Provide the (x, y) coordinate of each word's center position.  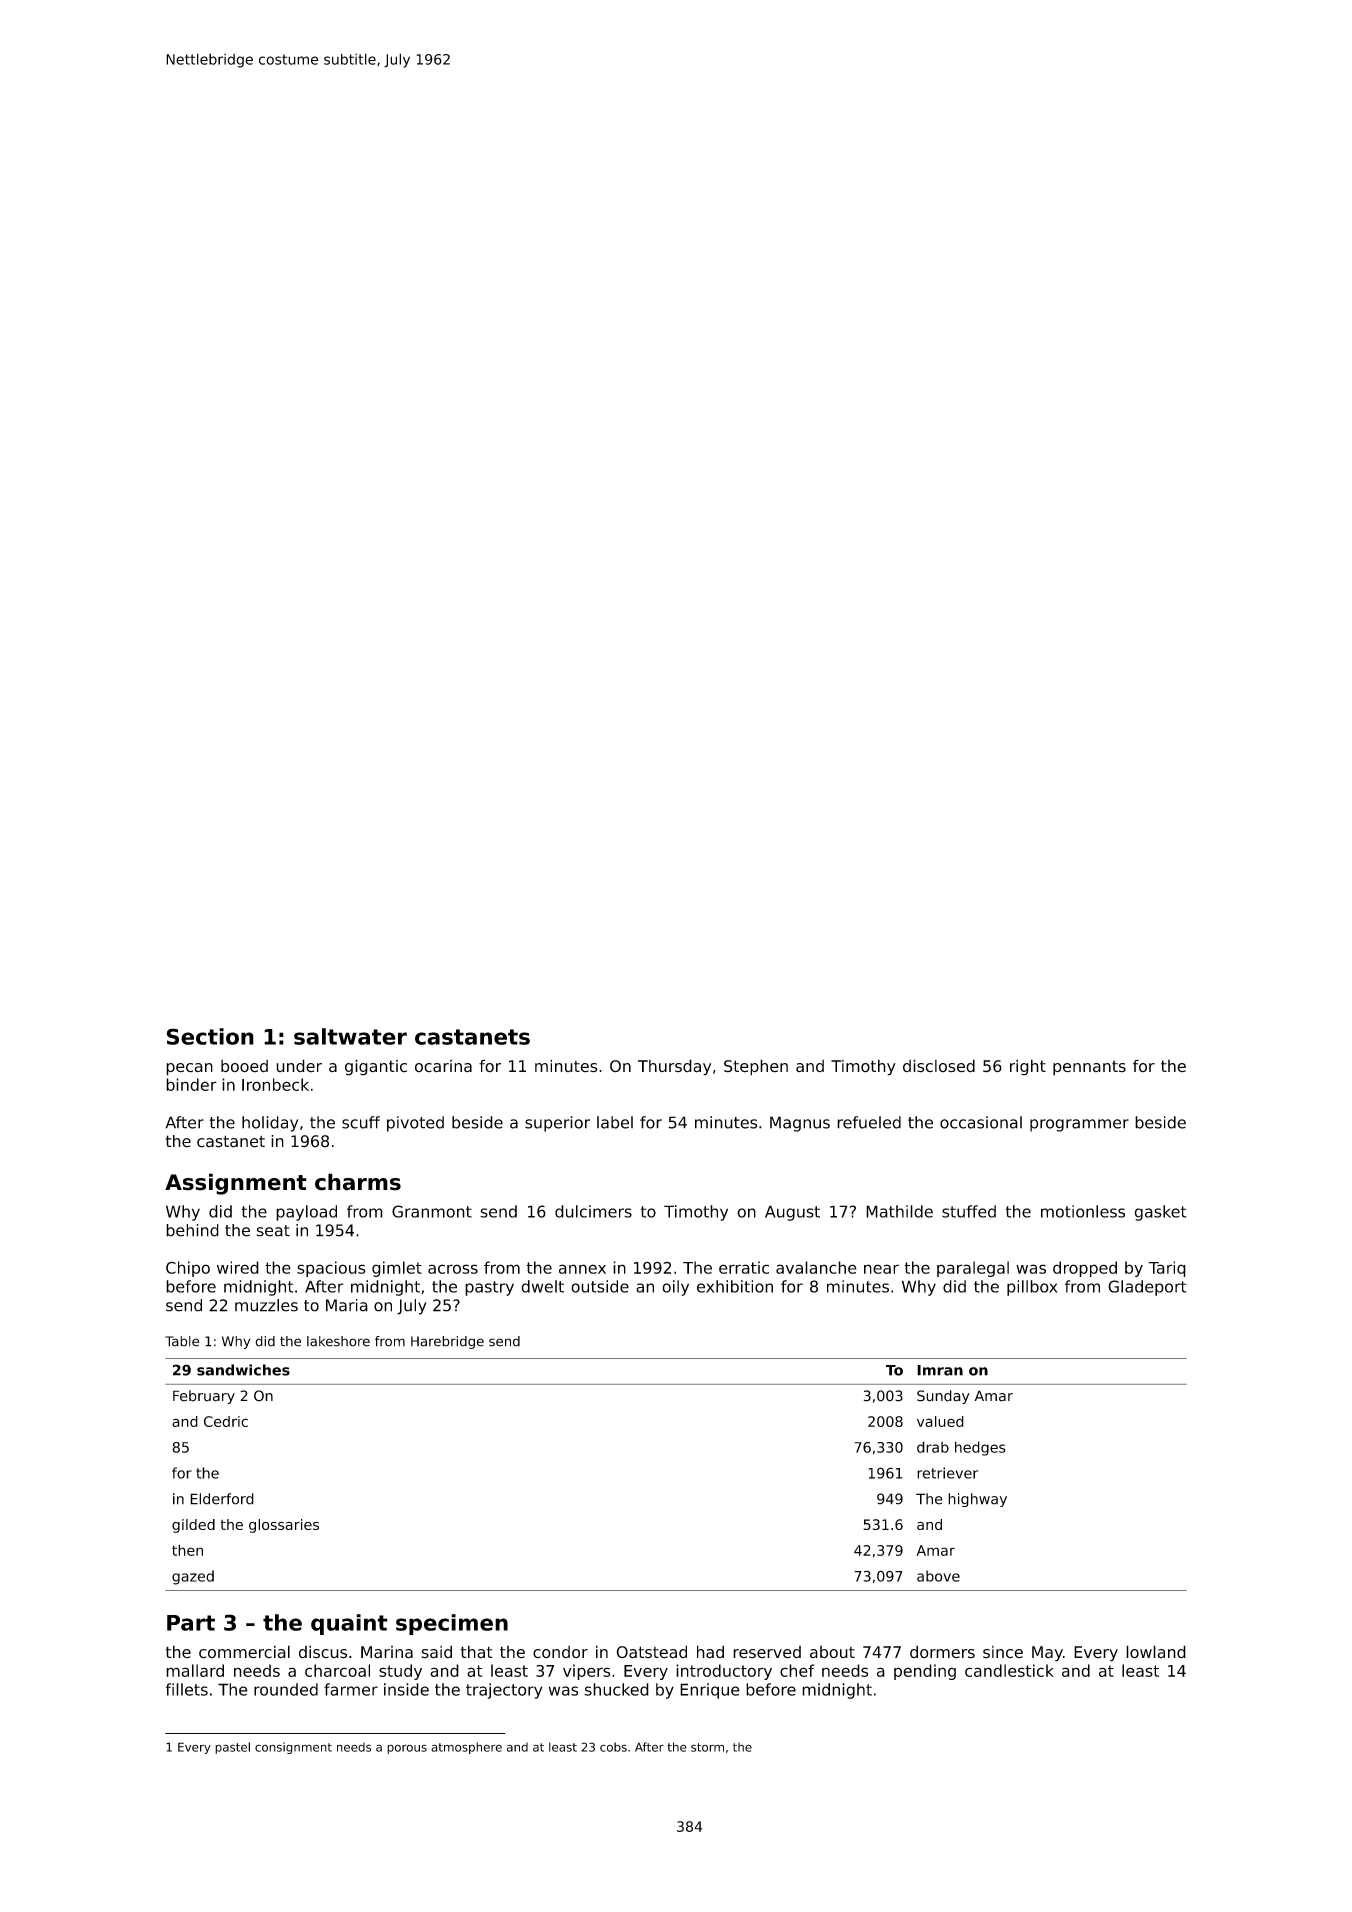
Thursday (674, 1067)
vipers (587, 1672)
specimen (452, 1624)
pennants (1089, 1068)
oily (675, 1288)
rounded (286, 1689)
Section (210, 1036)
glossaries (284, 1526)
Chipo (188, 1269)
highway (977, 1500)
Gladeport (1147, 1288)
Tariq (1167, 1269)
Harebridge (447, 1342)
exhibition (735, 1286)
